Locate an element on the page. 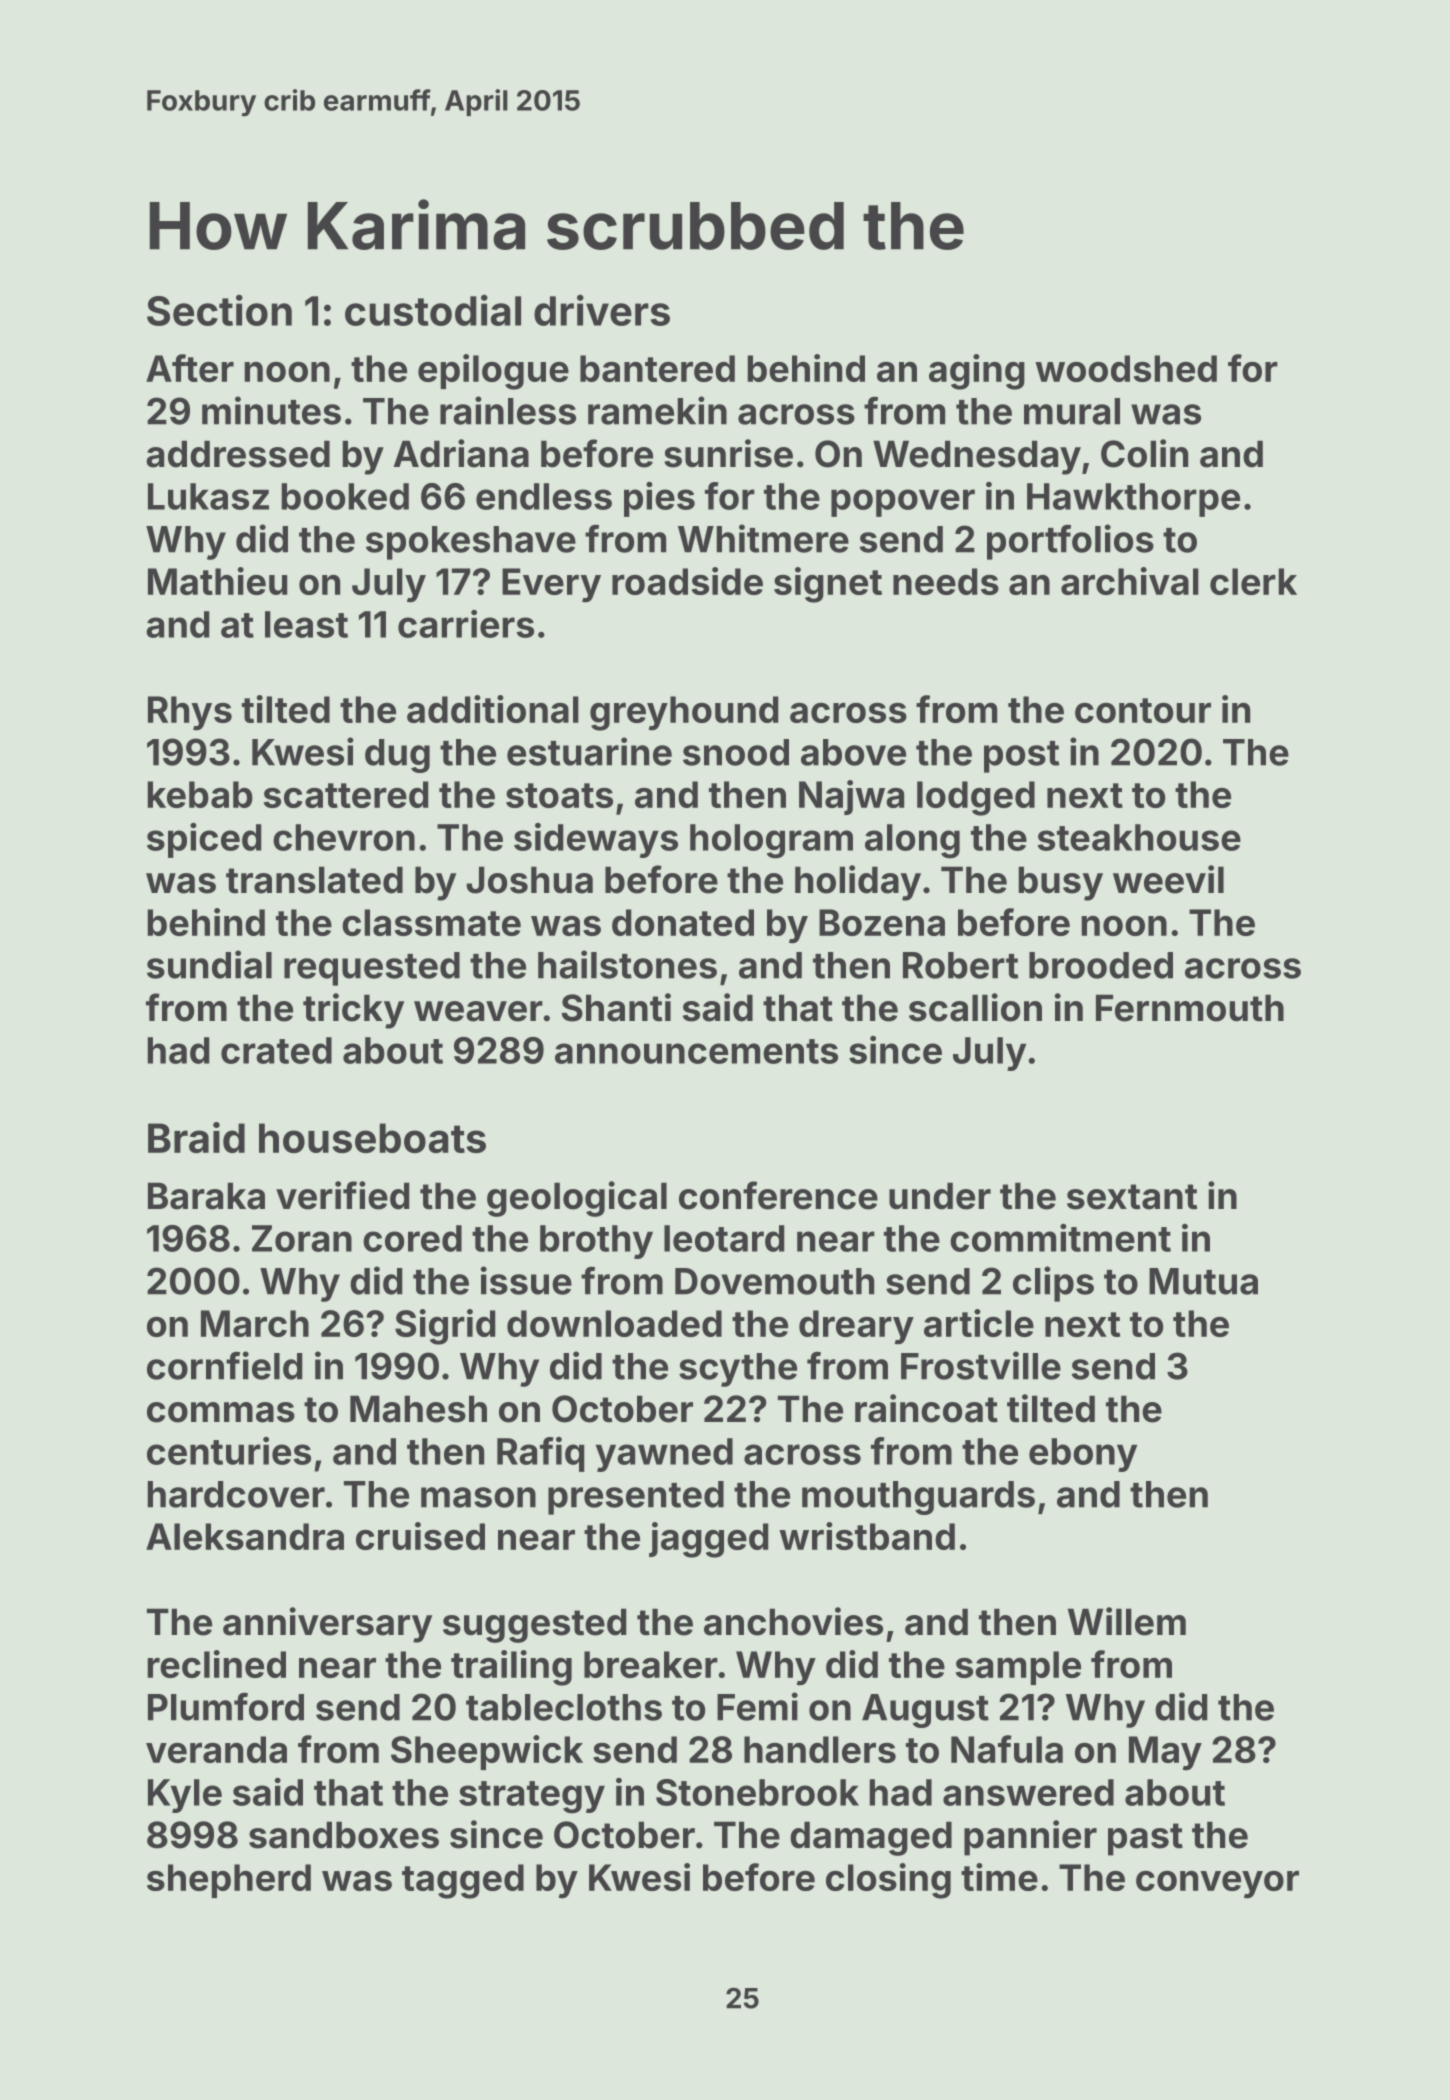 This page has width=1450, height=2100. closing is located at coordinates (888, 1881).
